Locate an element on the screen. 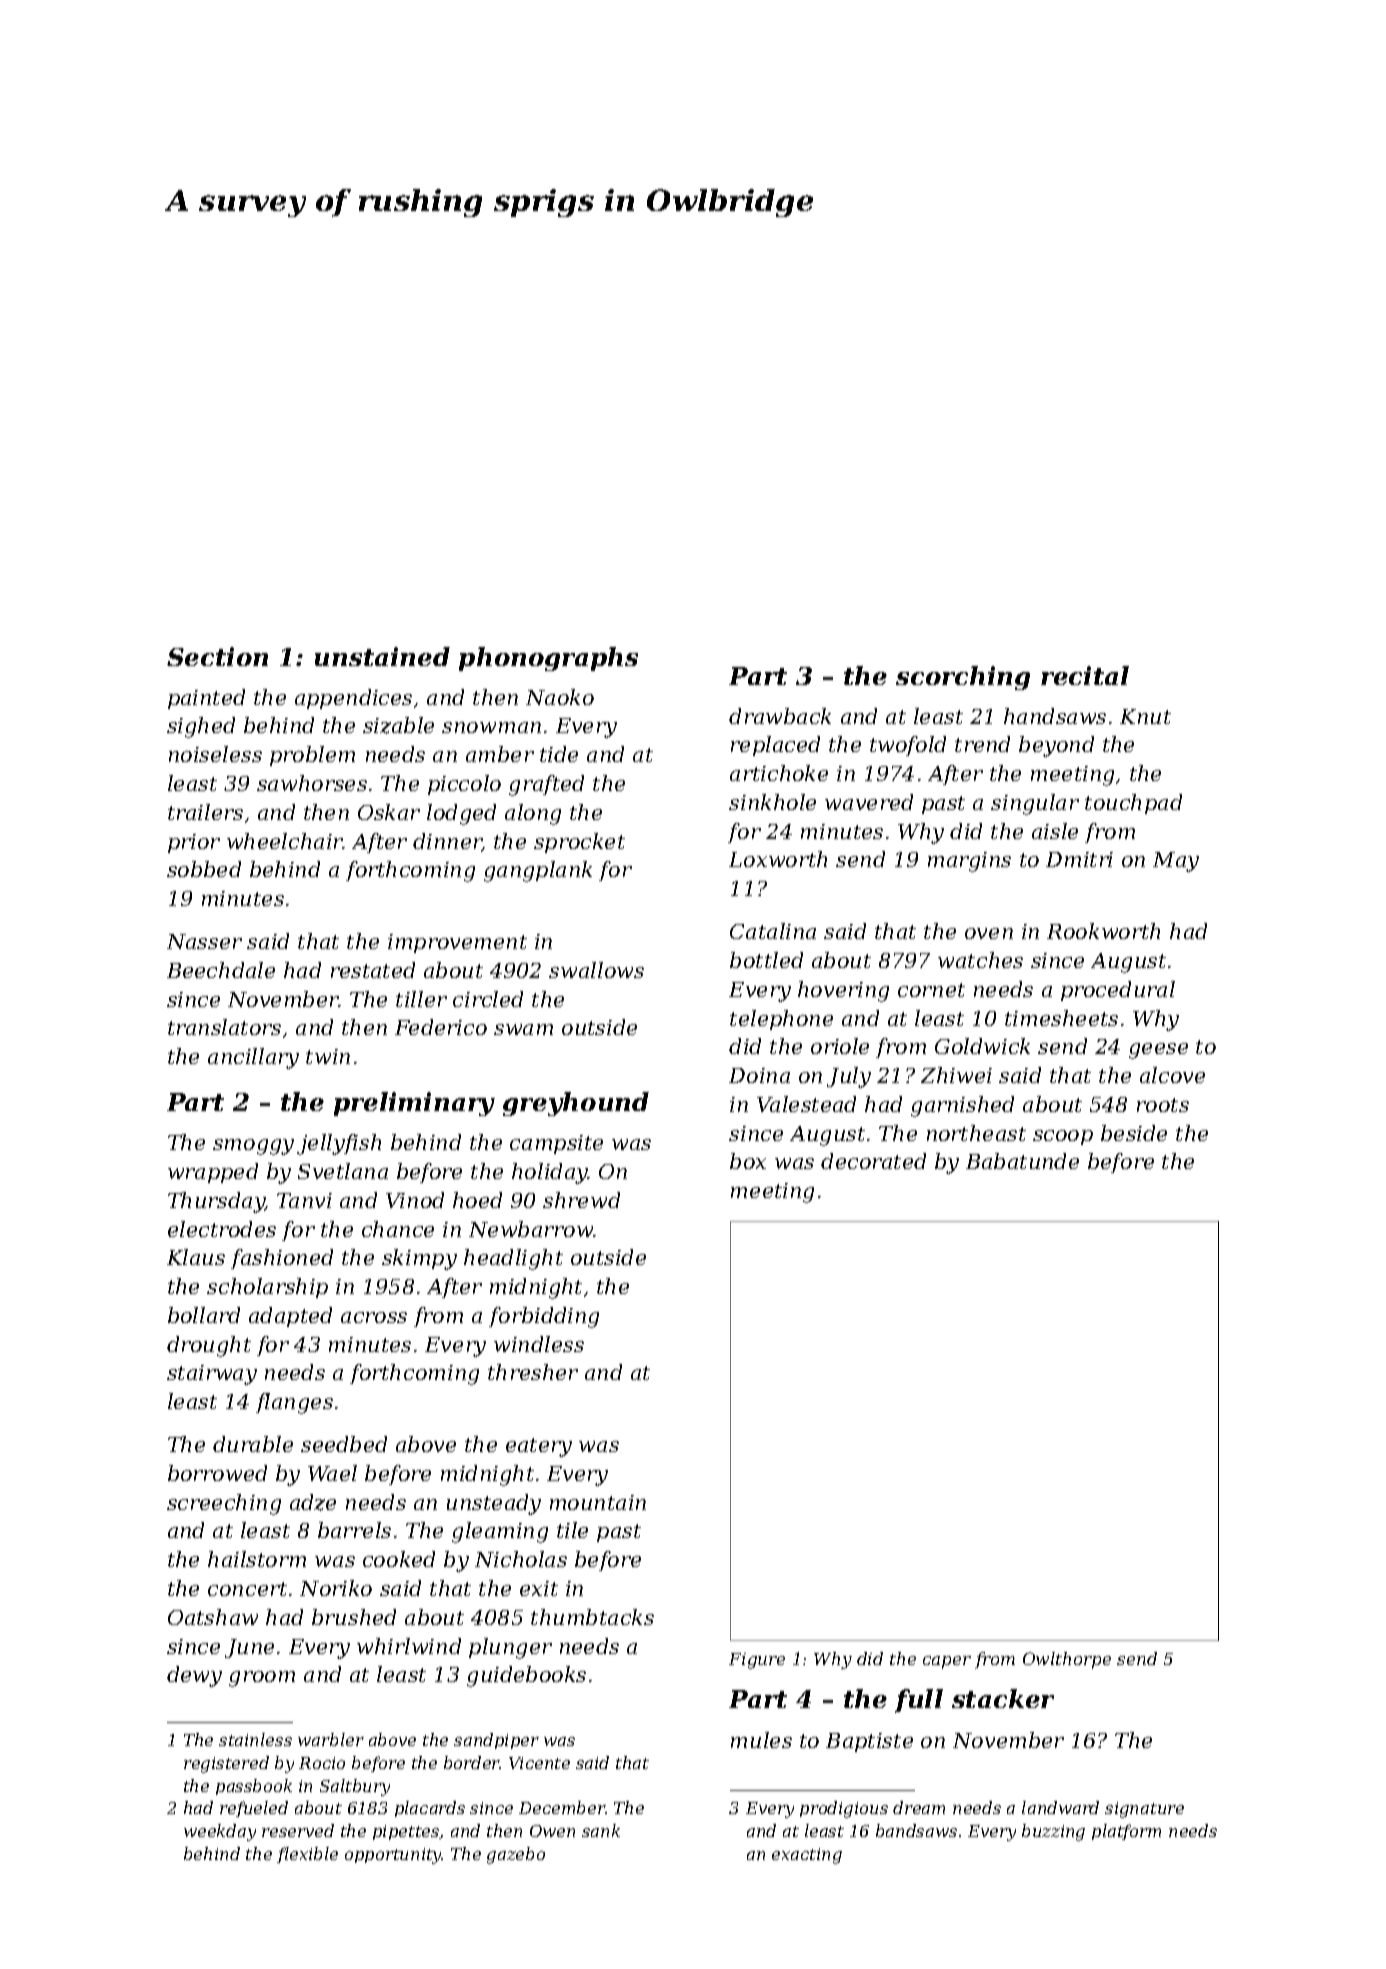 The image size is (1386, 1969). box is located at coordinates (748, 1161).
